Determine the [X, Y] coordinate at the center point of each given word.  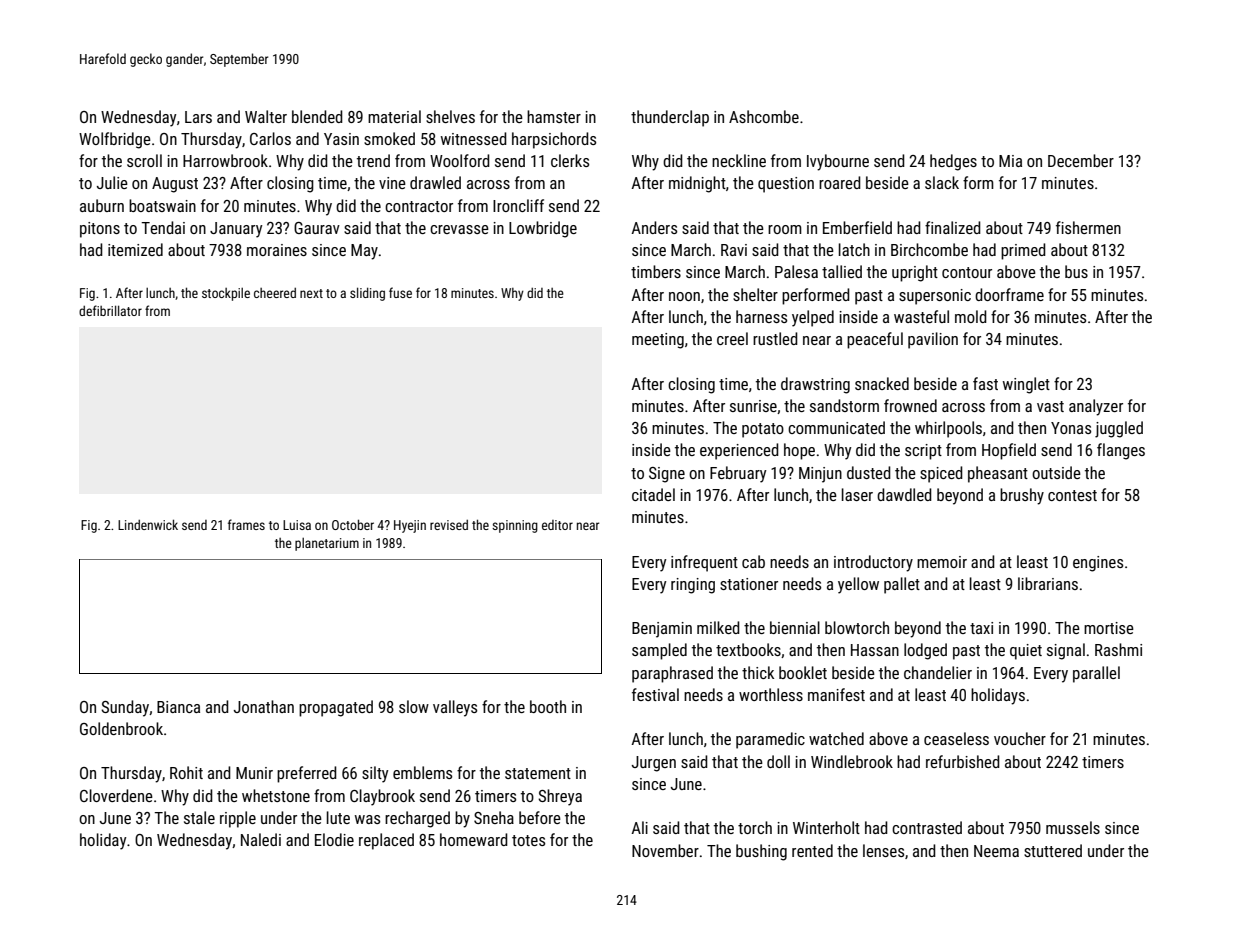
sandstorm [844, 405]
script [923, 452]
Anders [654, 227]
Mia [1010, 161]
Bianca [178, 707]
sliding [367, 294]
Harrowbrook [225, 160]
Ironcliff [518, 205]
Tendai [163, 227]
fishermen [1088, 227]
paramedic [770, 740]
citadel [653, 494]
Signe [667, 475]
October [353, 524]
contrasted [927, 827]
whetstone [276, 795]
